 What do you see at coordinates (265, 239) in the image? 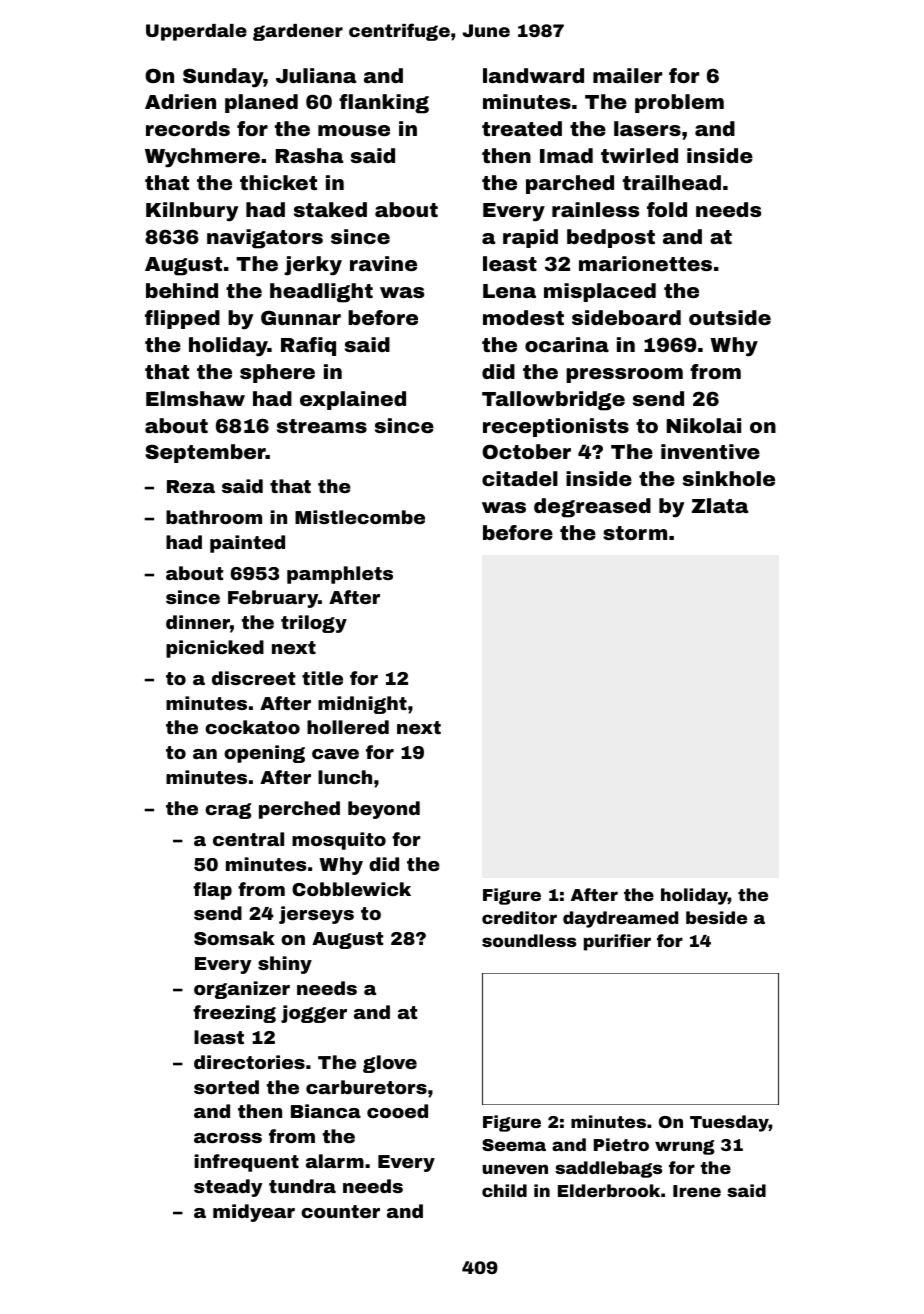
I see `navigators` at bounding box center [265, 239].
